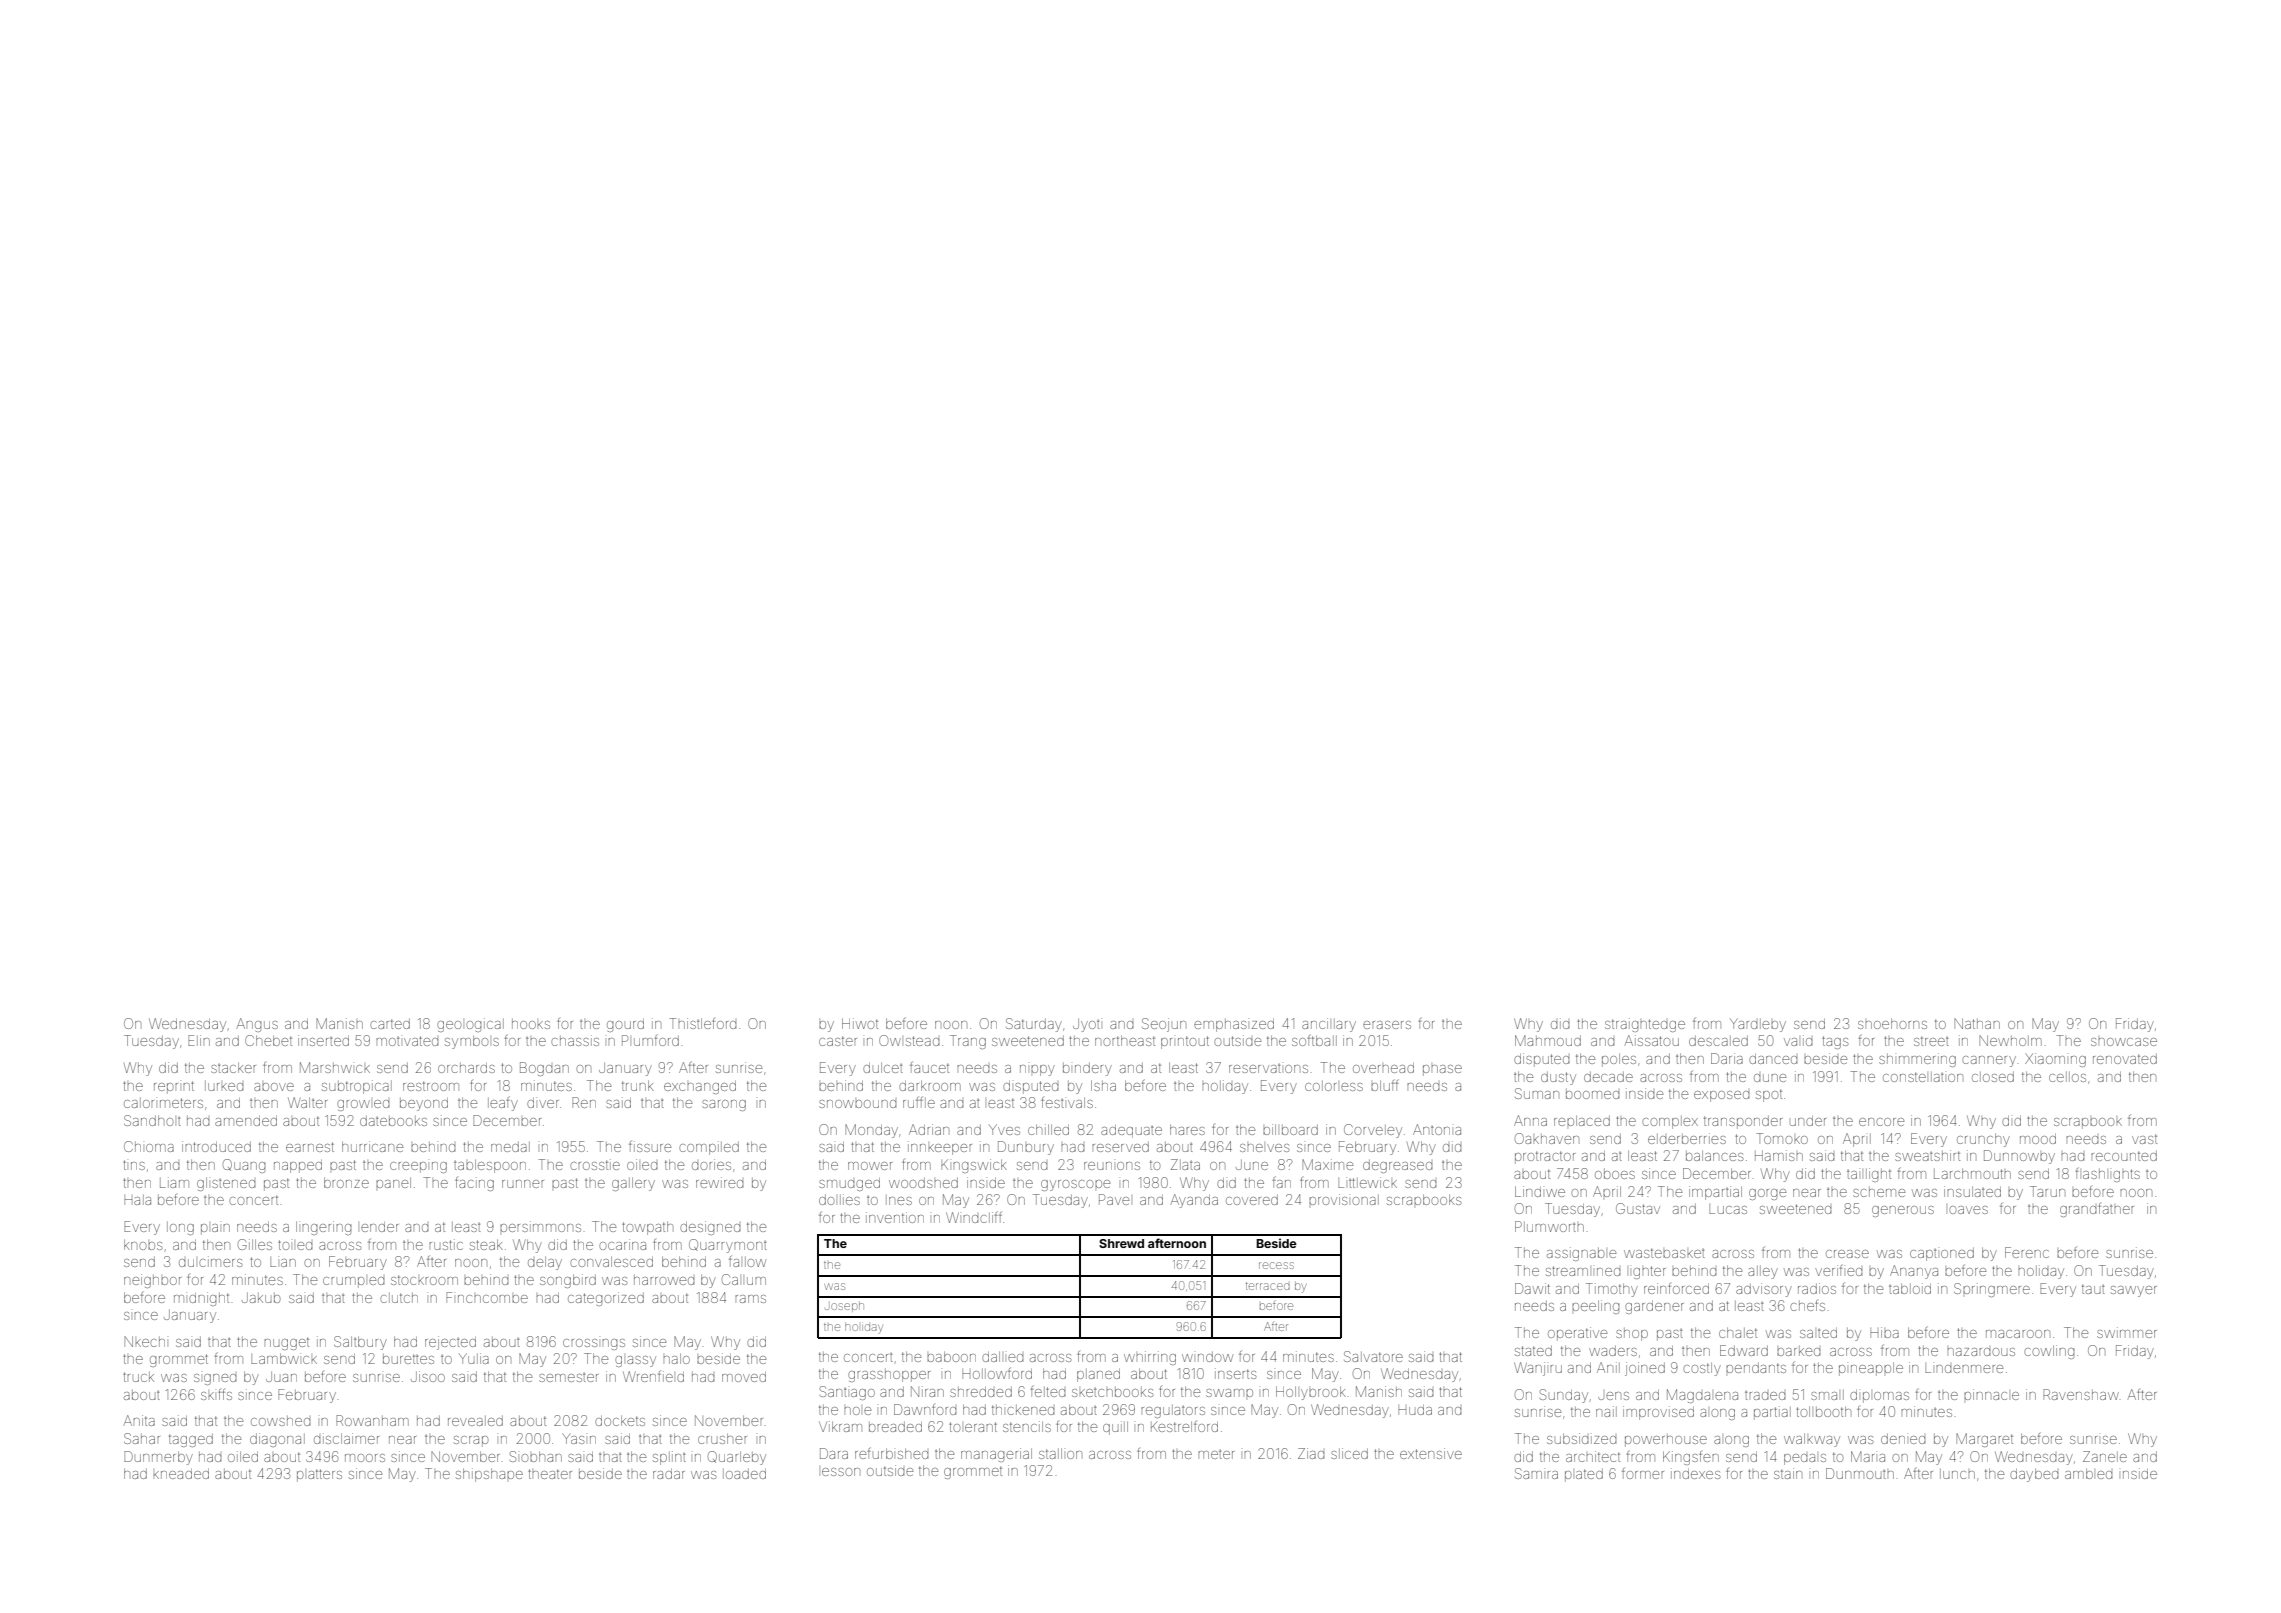 The width and height of the screenshot is (2281, 1613). What do you see at coordinates (974, 1217) in the screenshot?
I see `Windcliff` at bounding box center [974, 1217].
